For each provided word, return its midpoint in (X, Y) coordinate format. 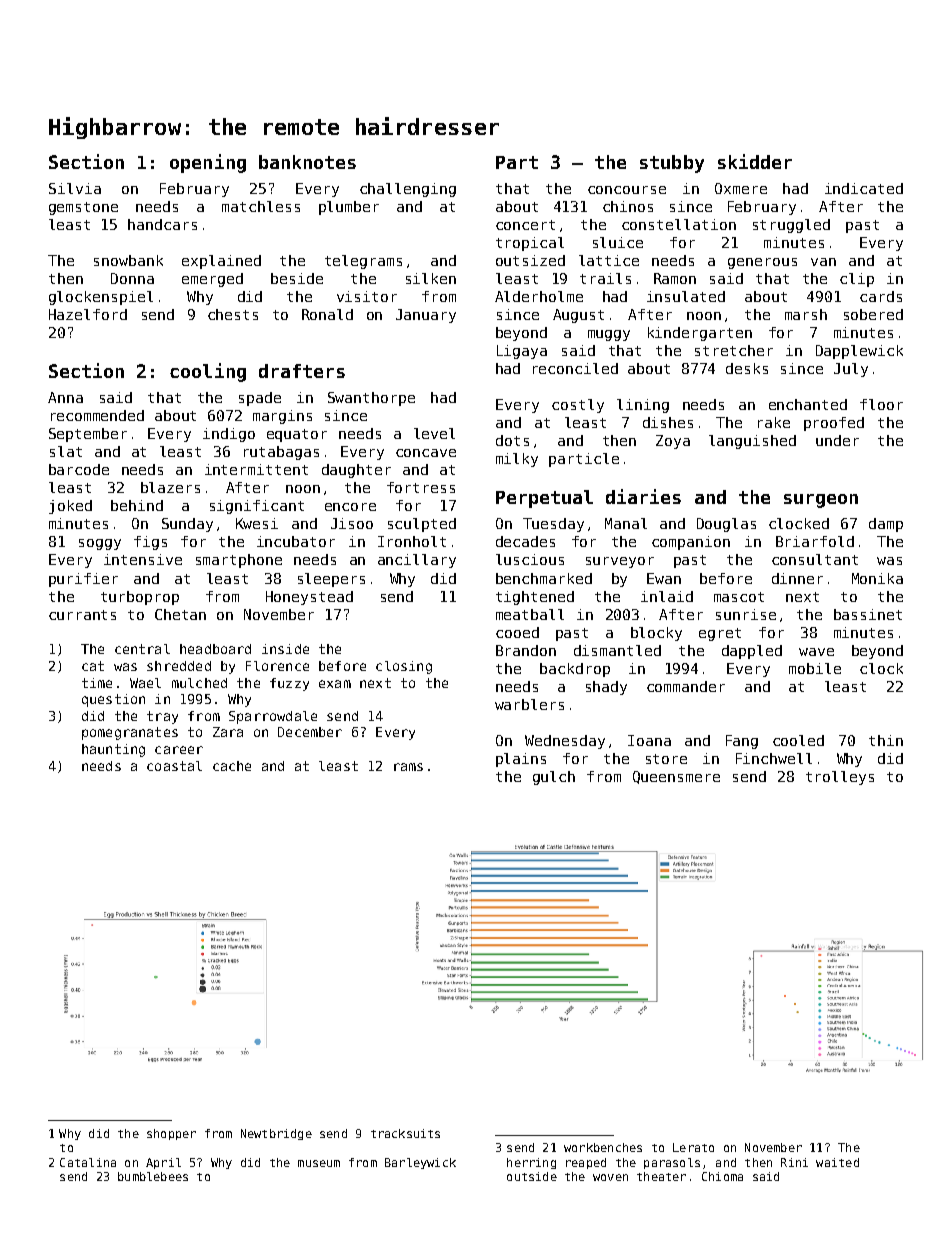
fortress (421, 487)
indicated (864, 188)
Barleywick (420, 1163)
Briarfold (815, 541)
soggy (100, 544)
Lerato (693, 1147)
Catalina (88, 1162)
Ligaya (522, 352)
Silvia (75, 188)
